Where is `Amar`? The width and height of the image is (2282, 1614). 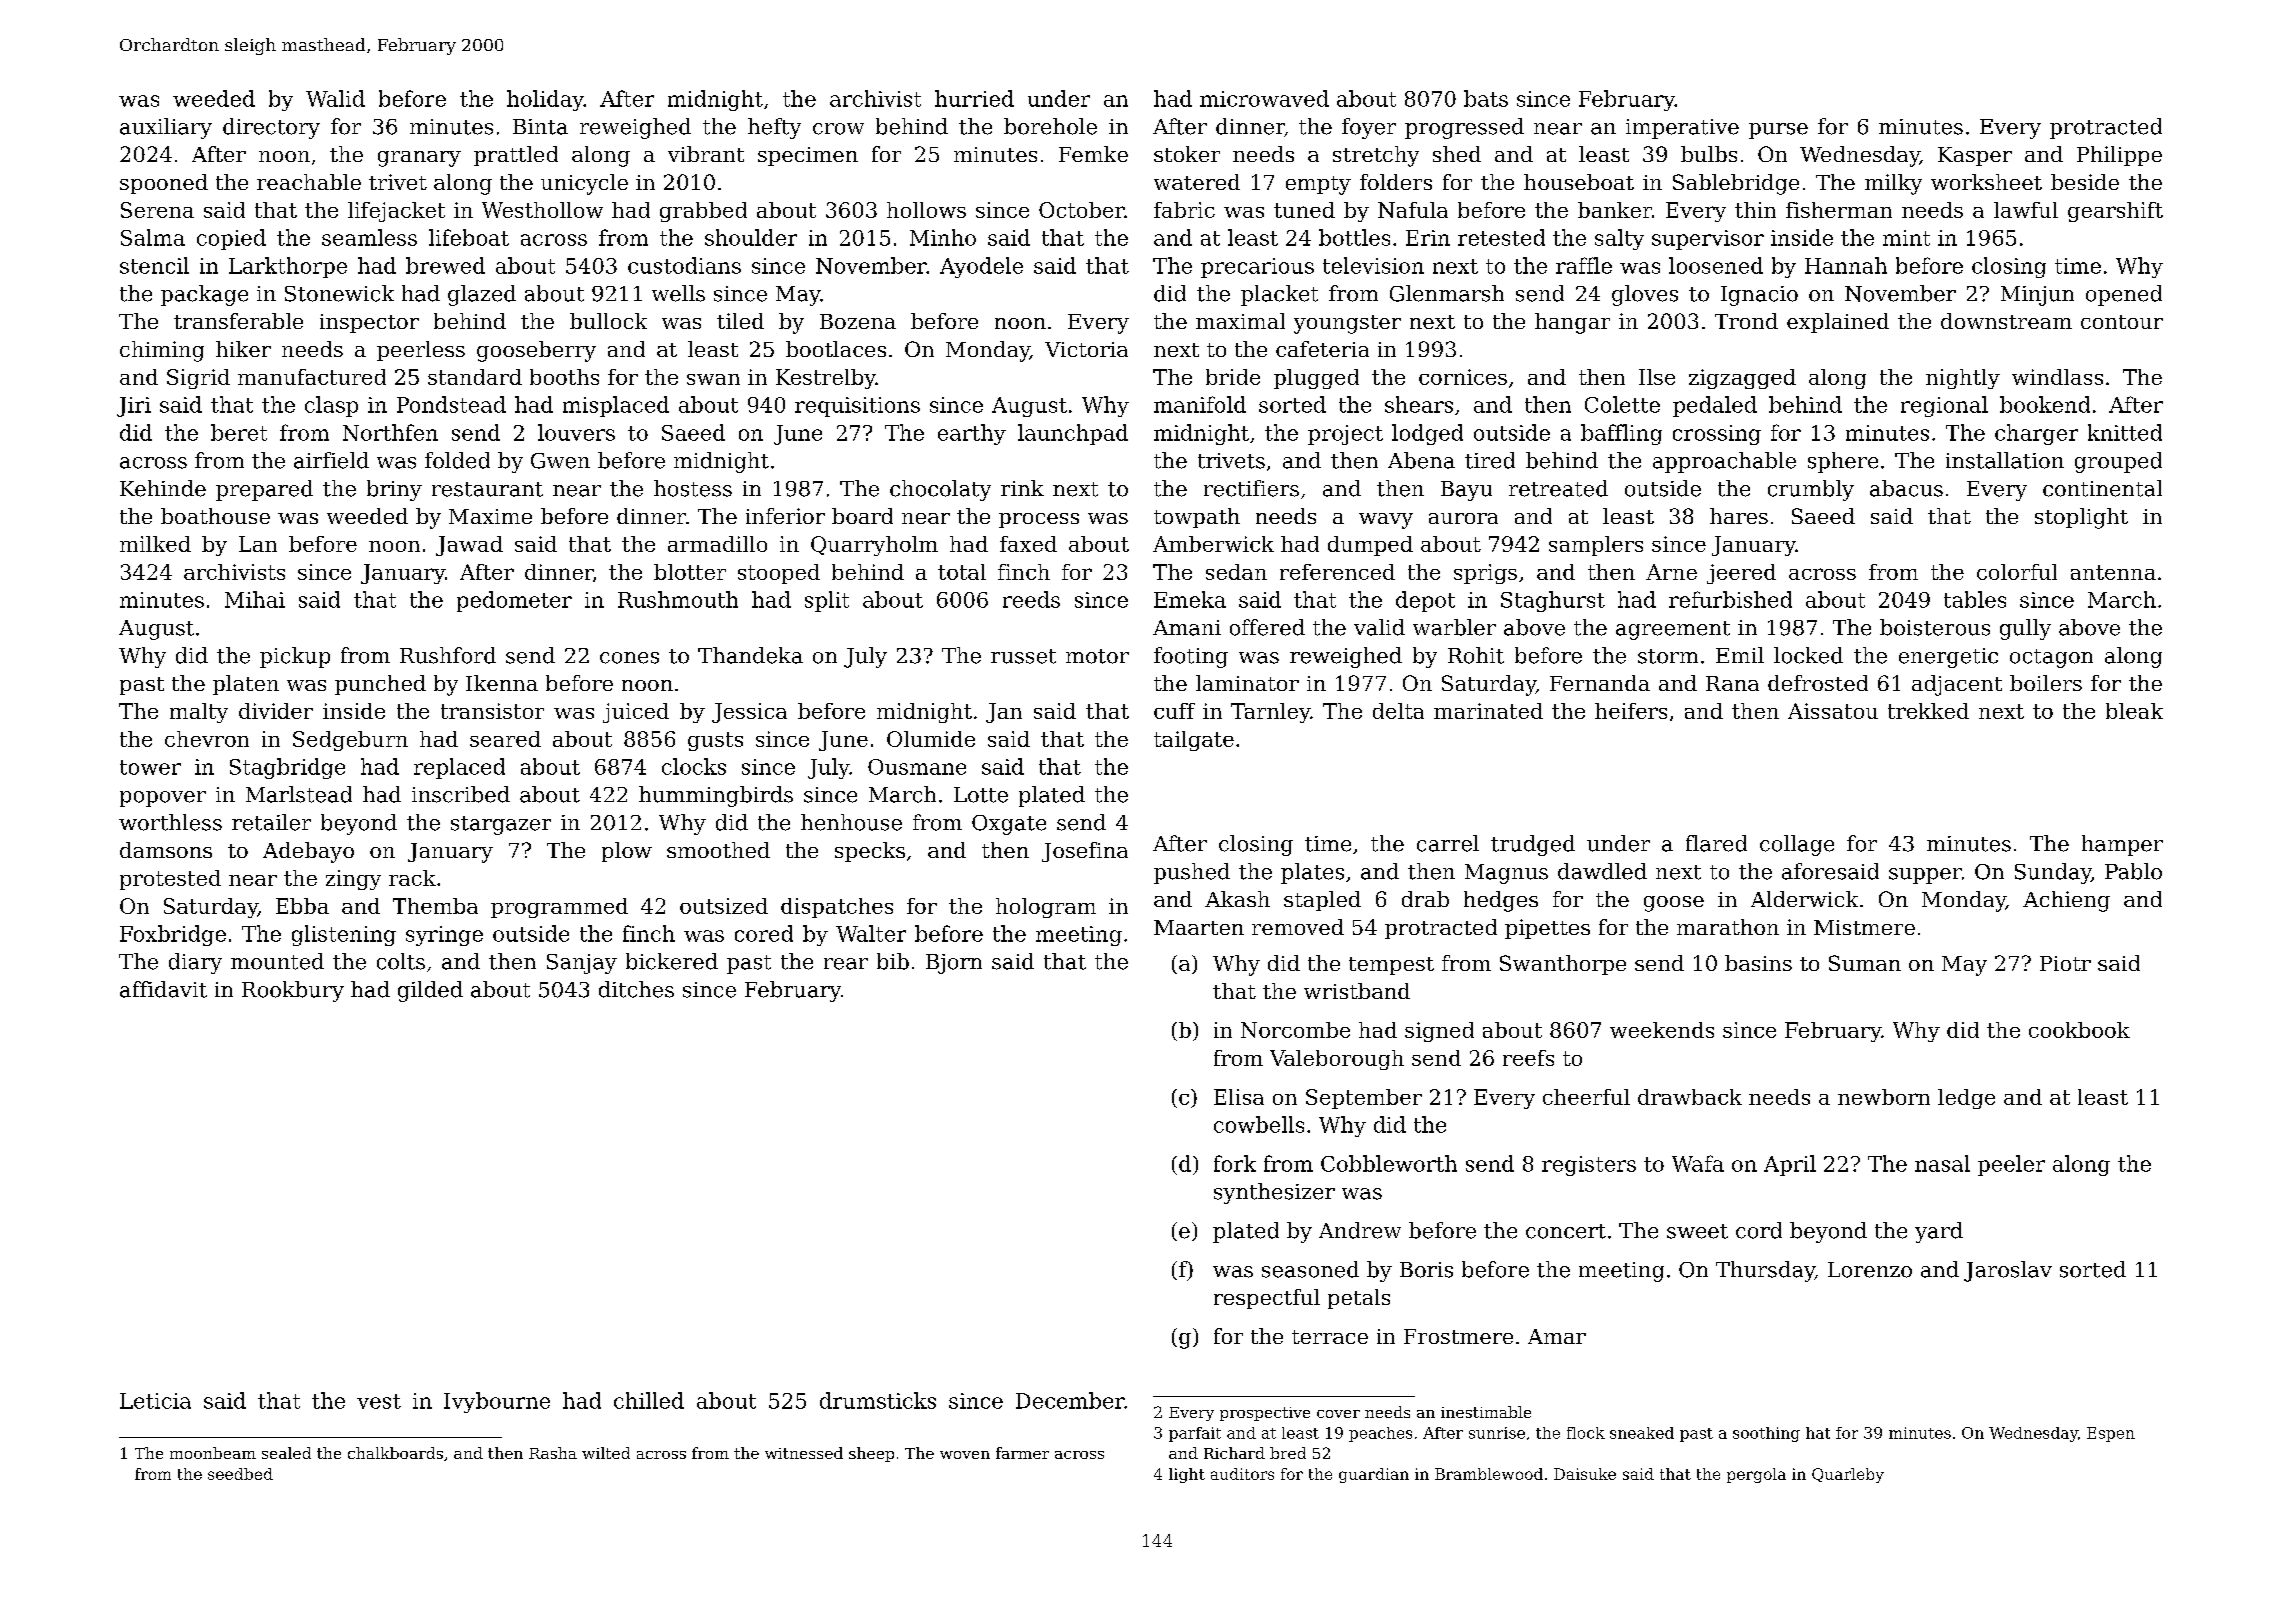 Amar is located at coordinates (1557, 1336).
